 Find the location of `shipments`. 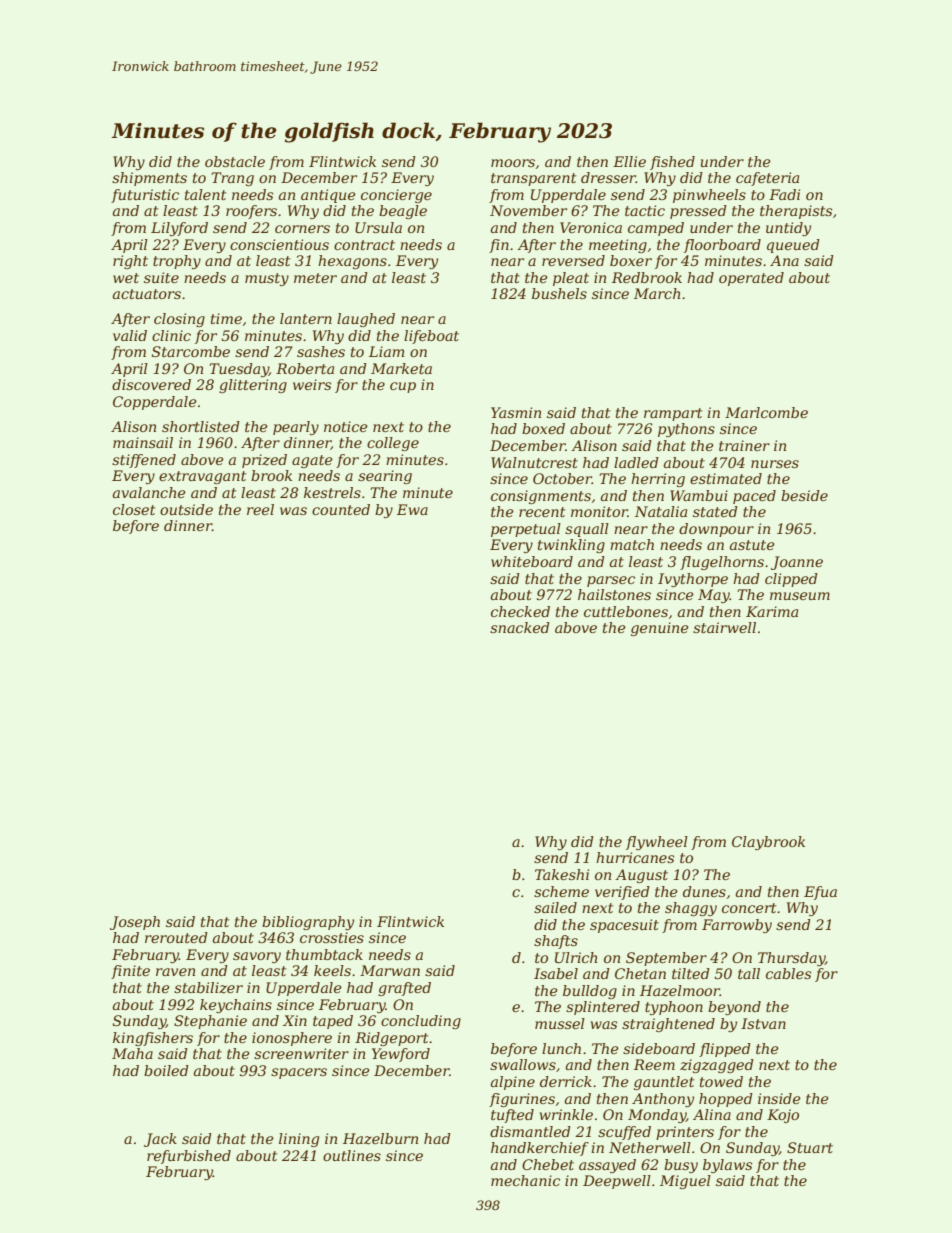

shipments is located at coordinates (149, 179).
